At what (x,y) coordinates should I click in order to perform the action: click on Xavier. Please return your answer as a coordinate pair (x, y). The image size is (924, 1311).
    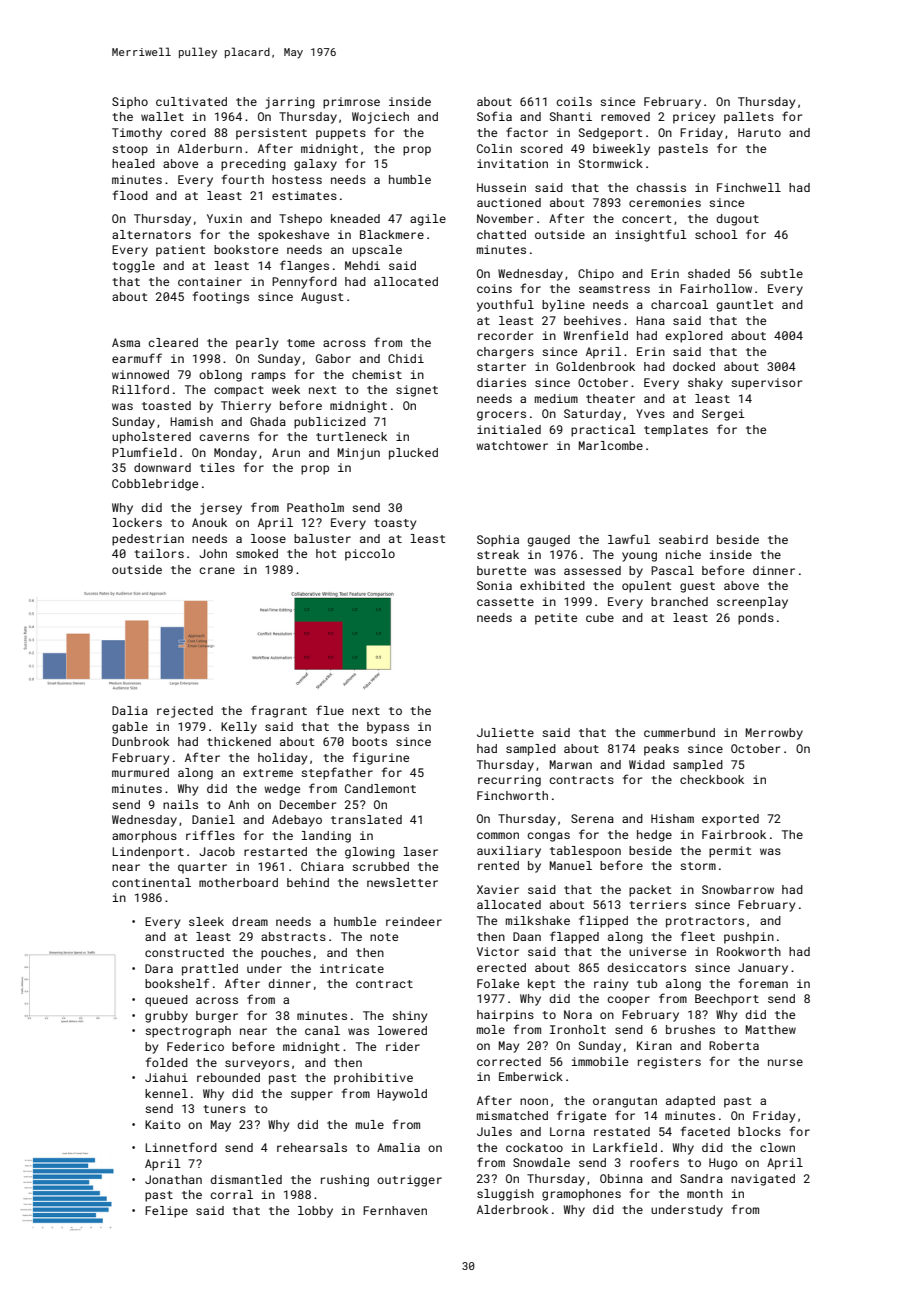
    Looking at the image, I should click on (498, 889).
